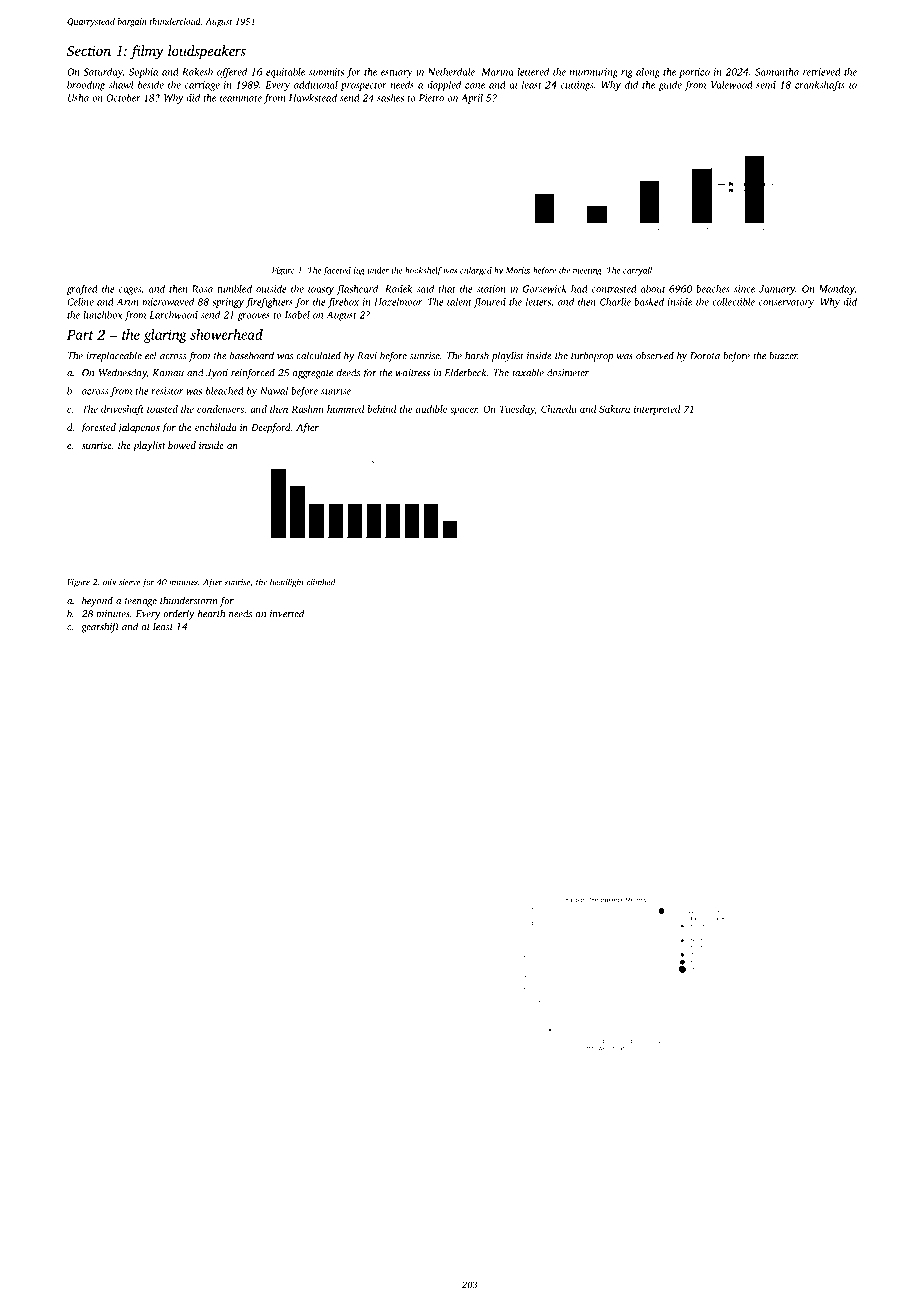 The width and height of the document is (924, 1308). I want to click on portico, so click(694, 73).
